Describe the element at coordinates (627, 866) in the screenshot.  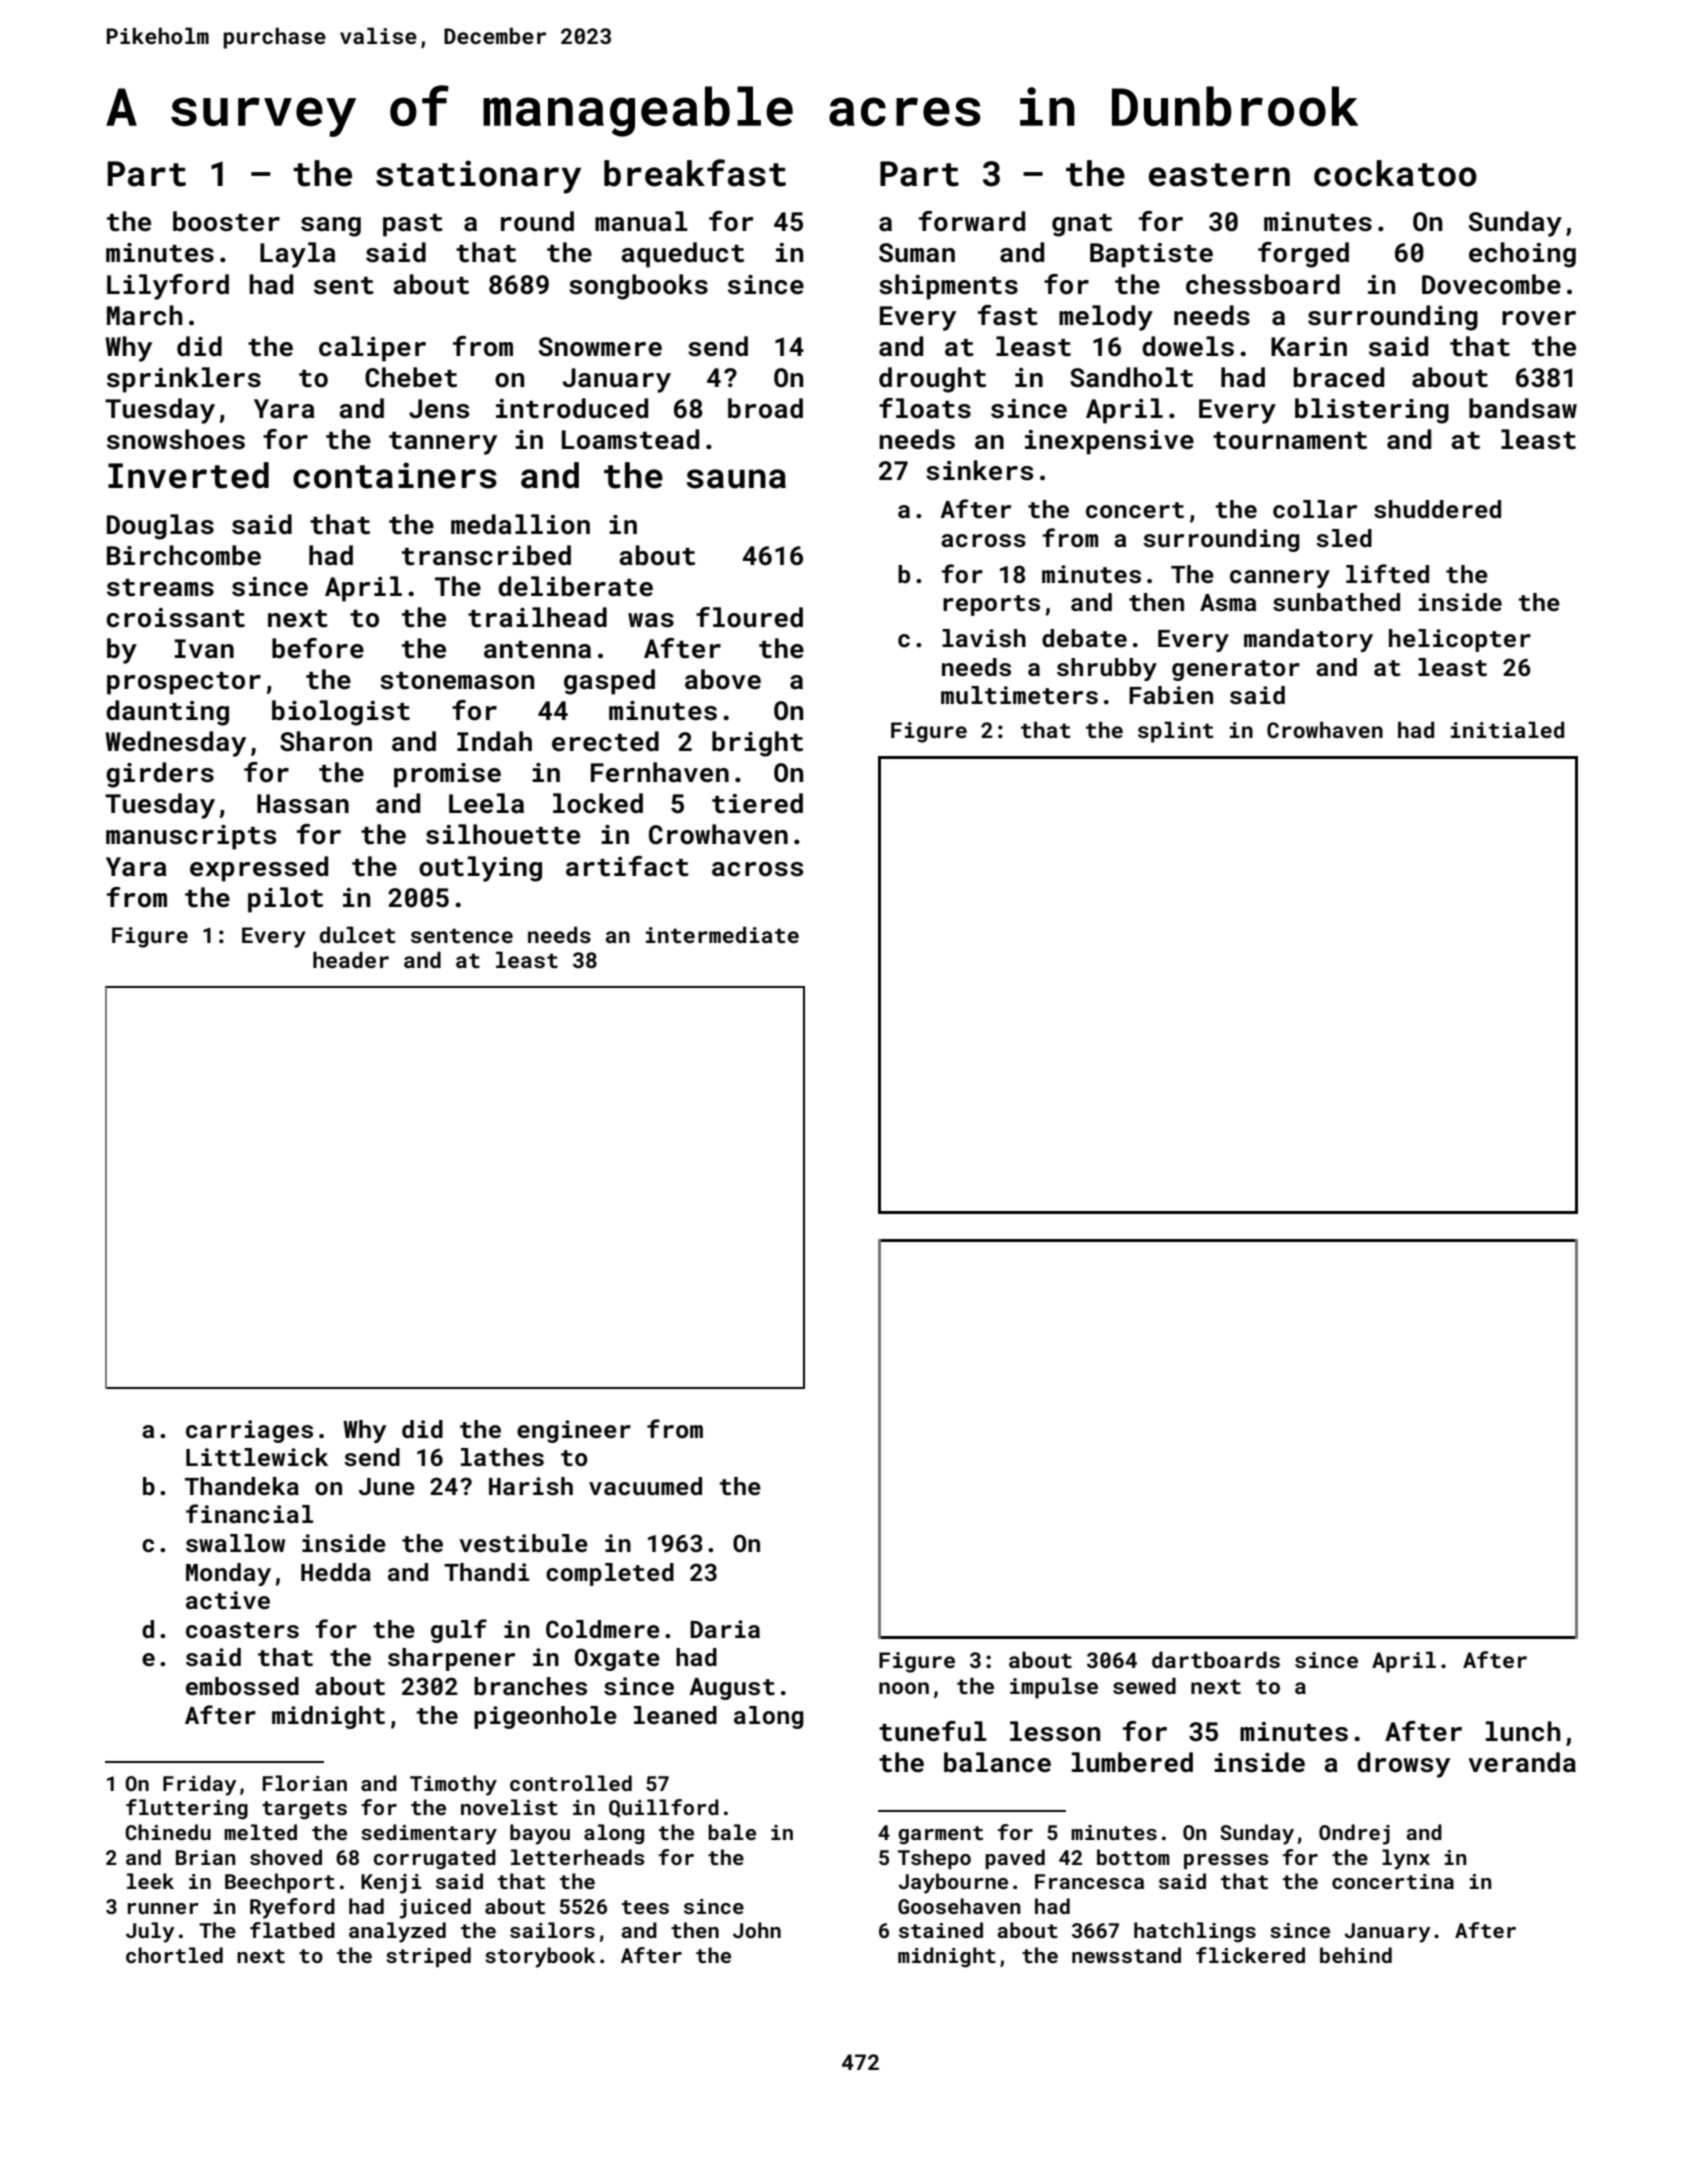
I see `artifact` at that location.
